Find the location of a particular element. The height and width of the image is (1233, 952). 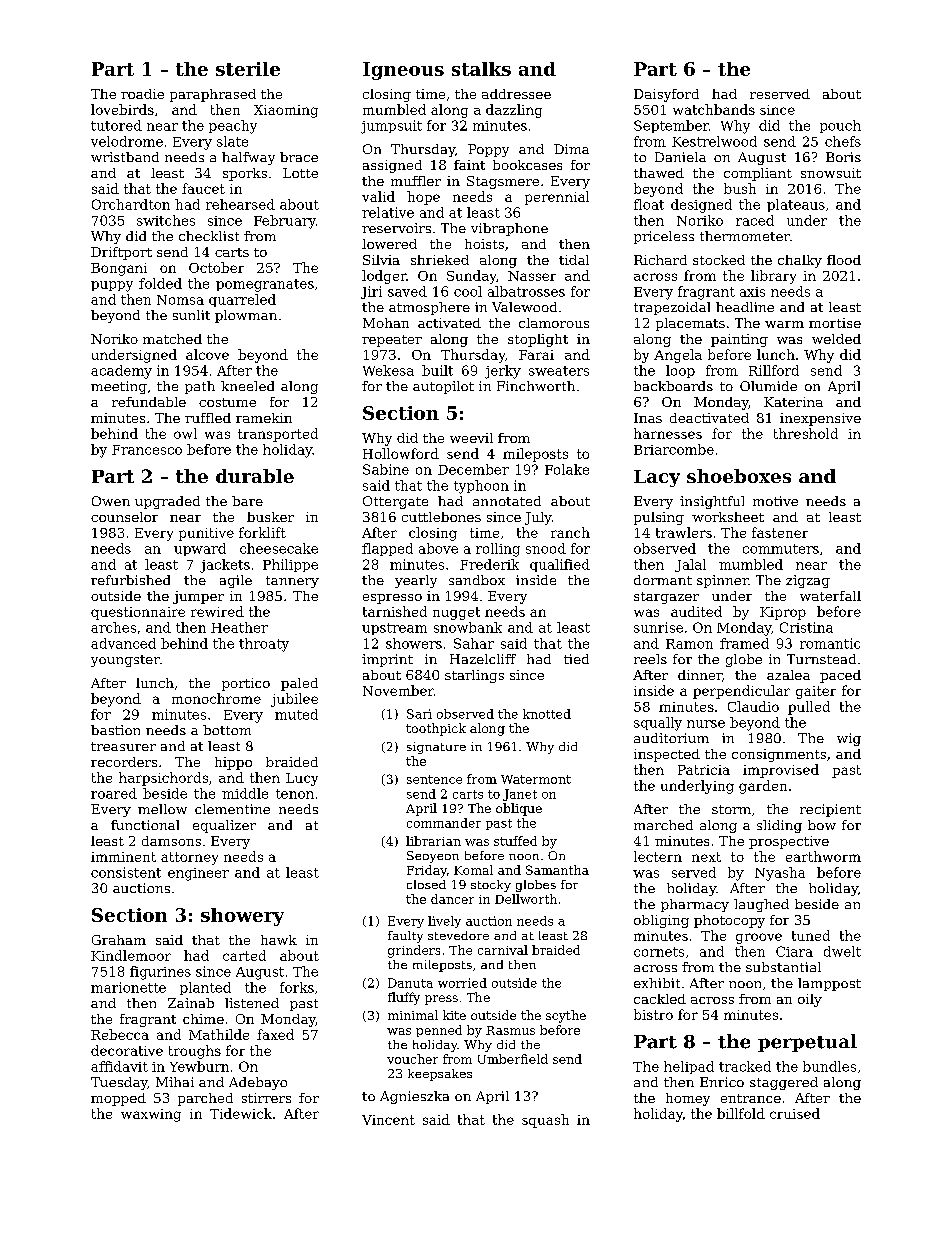

squash is located at coordinates (545, 1121).
